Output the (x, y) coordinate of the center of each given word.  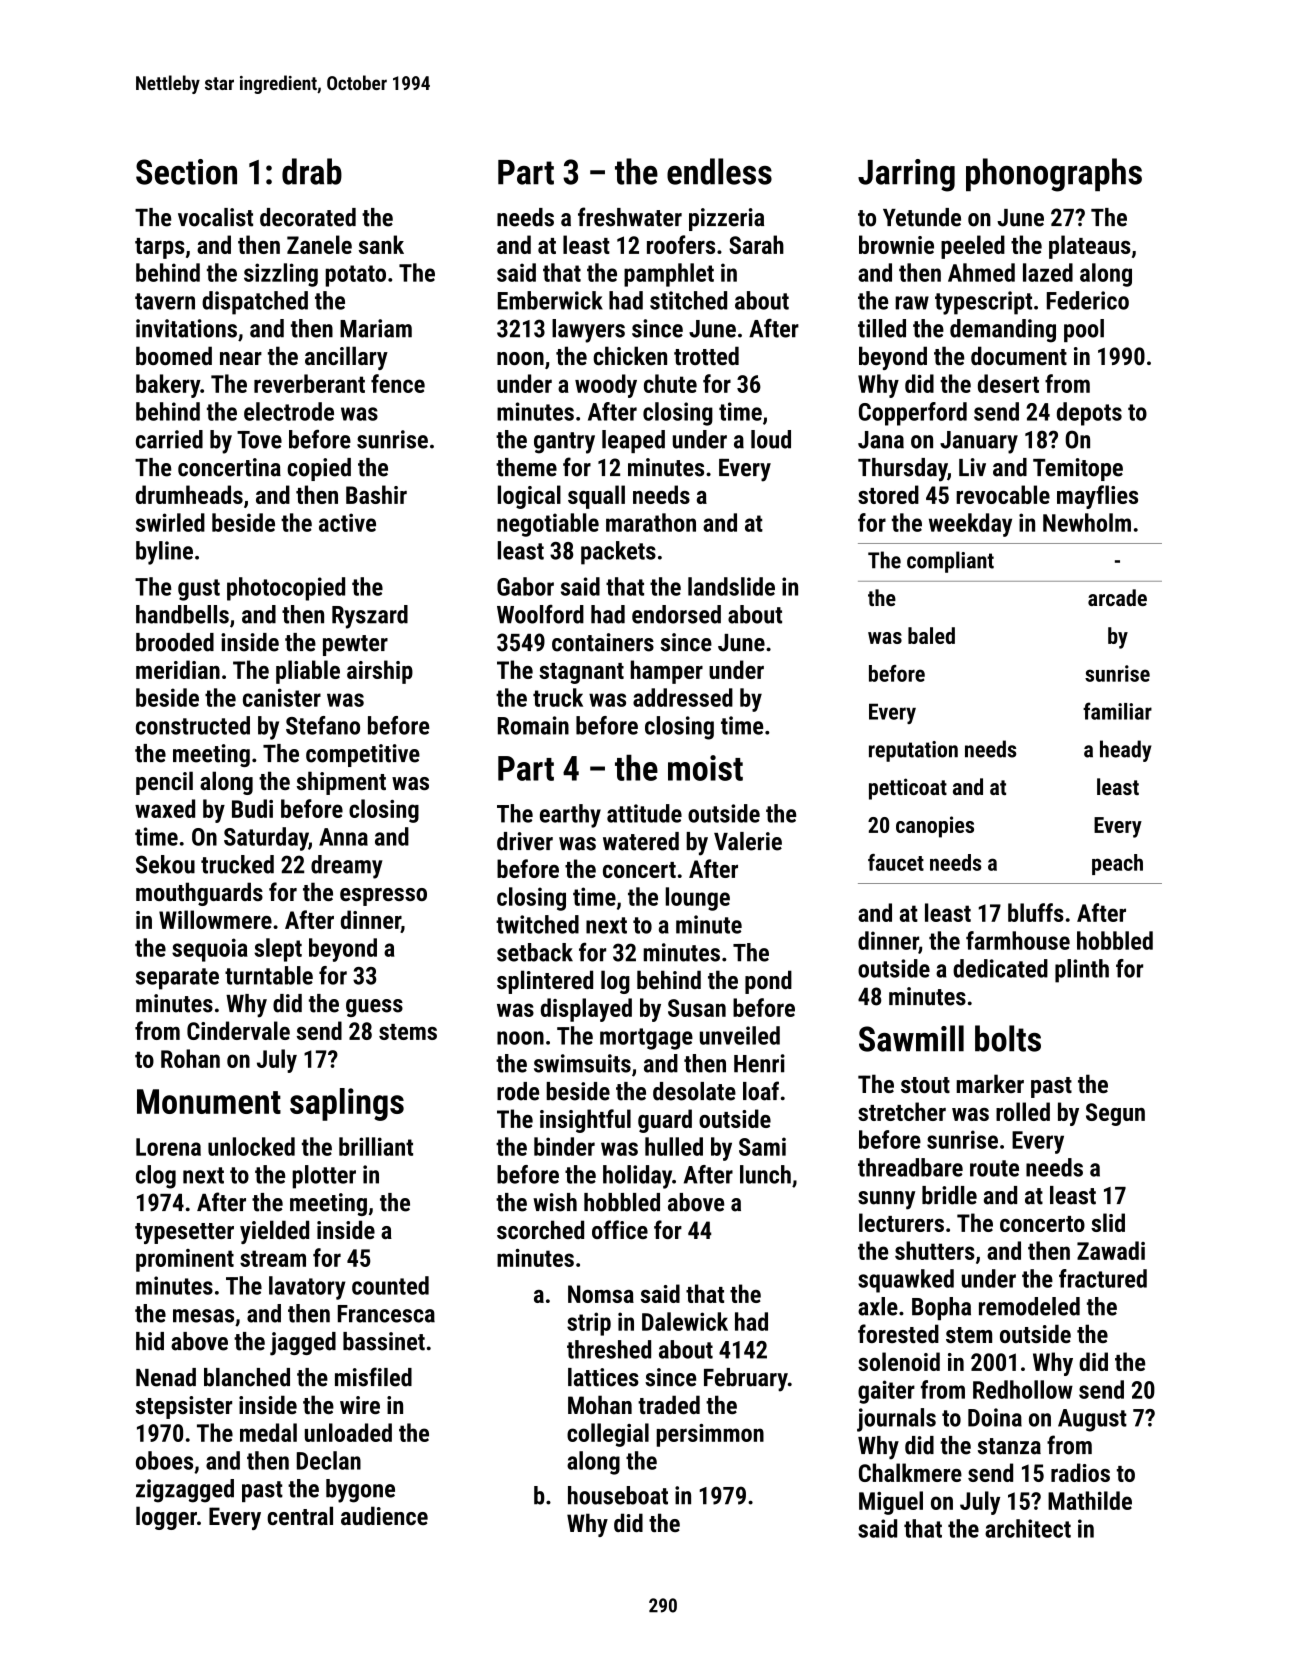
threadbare (910, 1167)
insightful (585, 1121)
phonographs (1054, 175)
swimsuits (582, 1063)
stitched (688, 300)
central (300, 1515)
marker (990, 1083)
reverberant (309, 383)
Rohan (190, 1058)
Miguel (891, 1503)
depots (1089, 414)
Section (186, 172)
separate (177, 979)
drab (312, 171)
